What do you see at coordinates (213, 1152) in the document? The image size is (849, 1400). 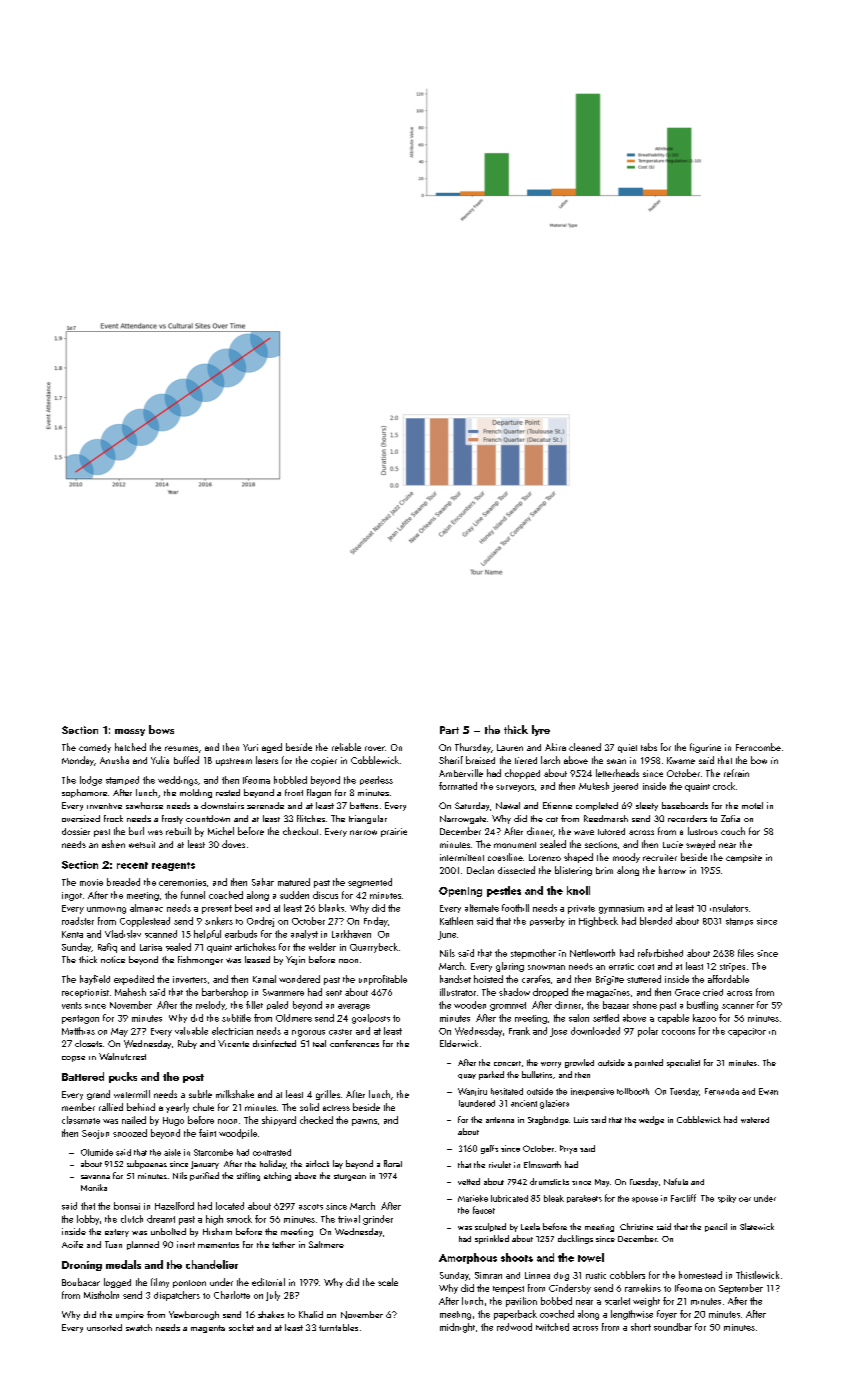 I see `Starcombe` at bounding box center [213, 1152].
